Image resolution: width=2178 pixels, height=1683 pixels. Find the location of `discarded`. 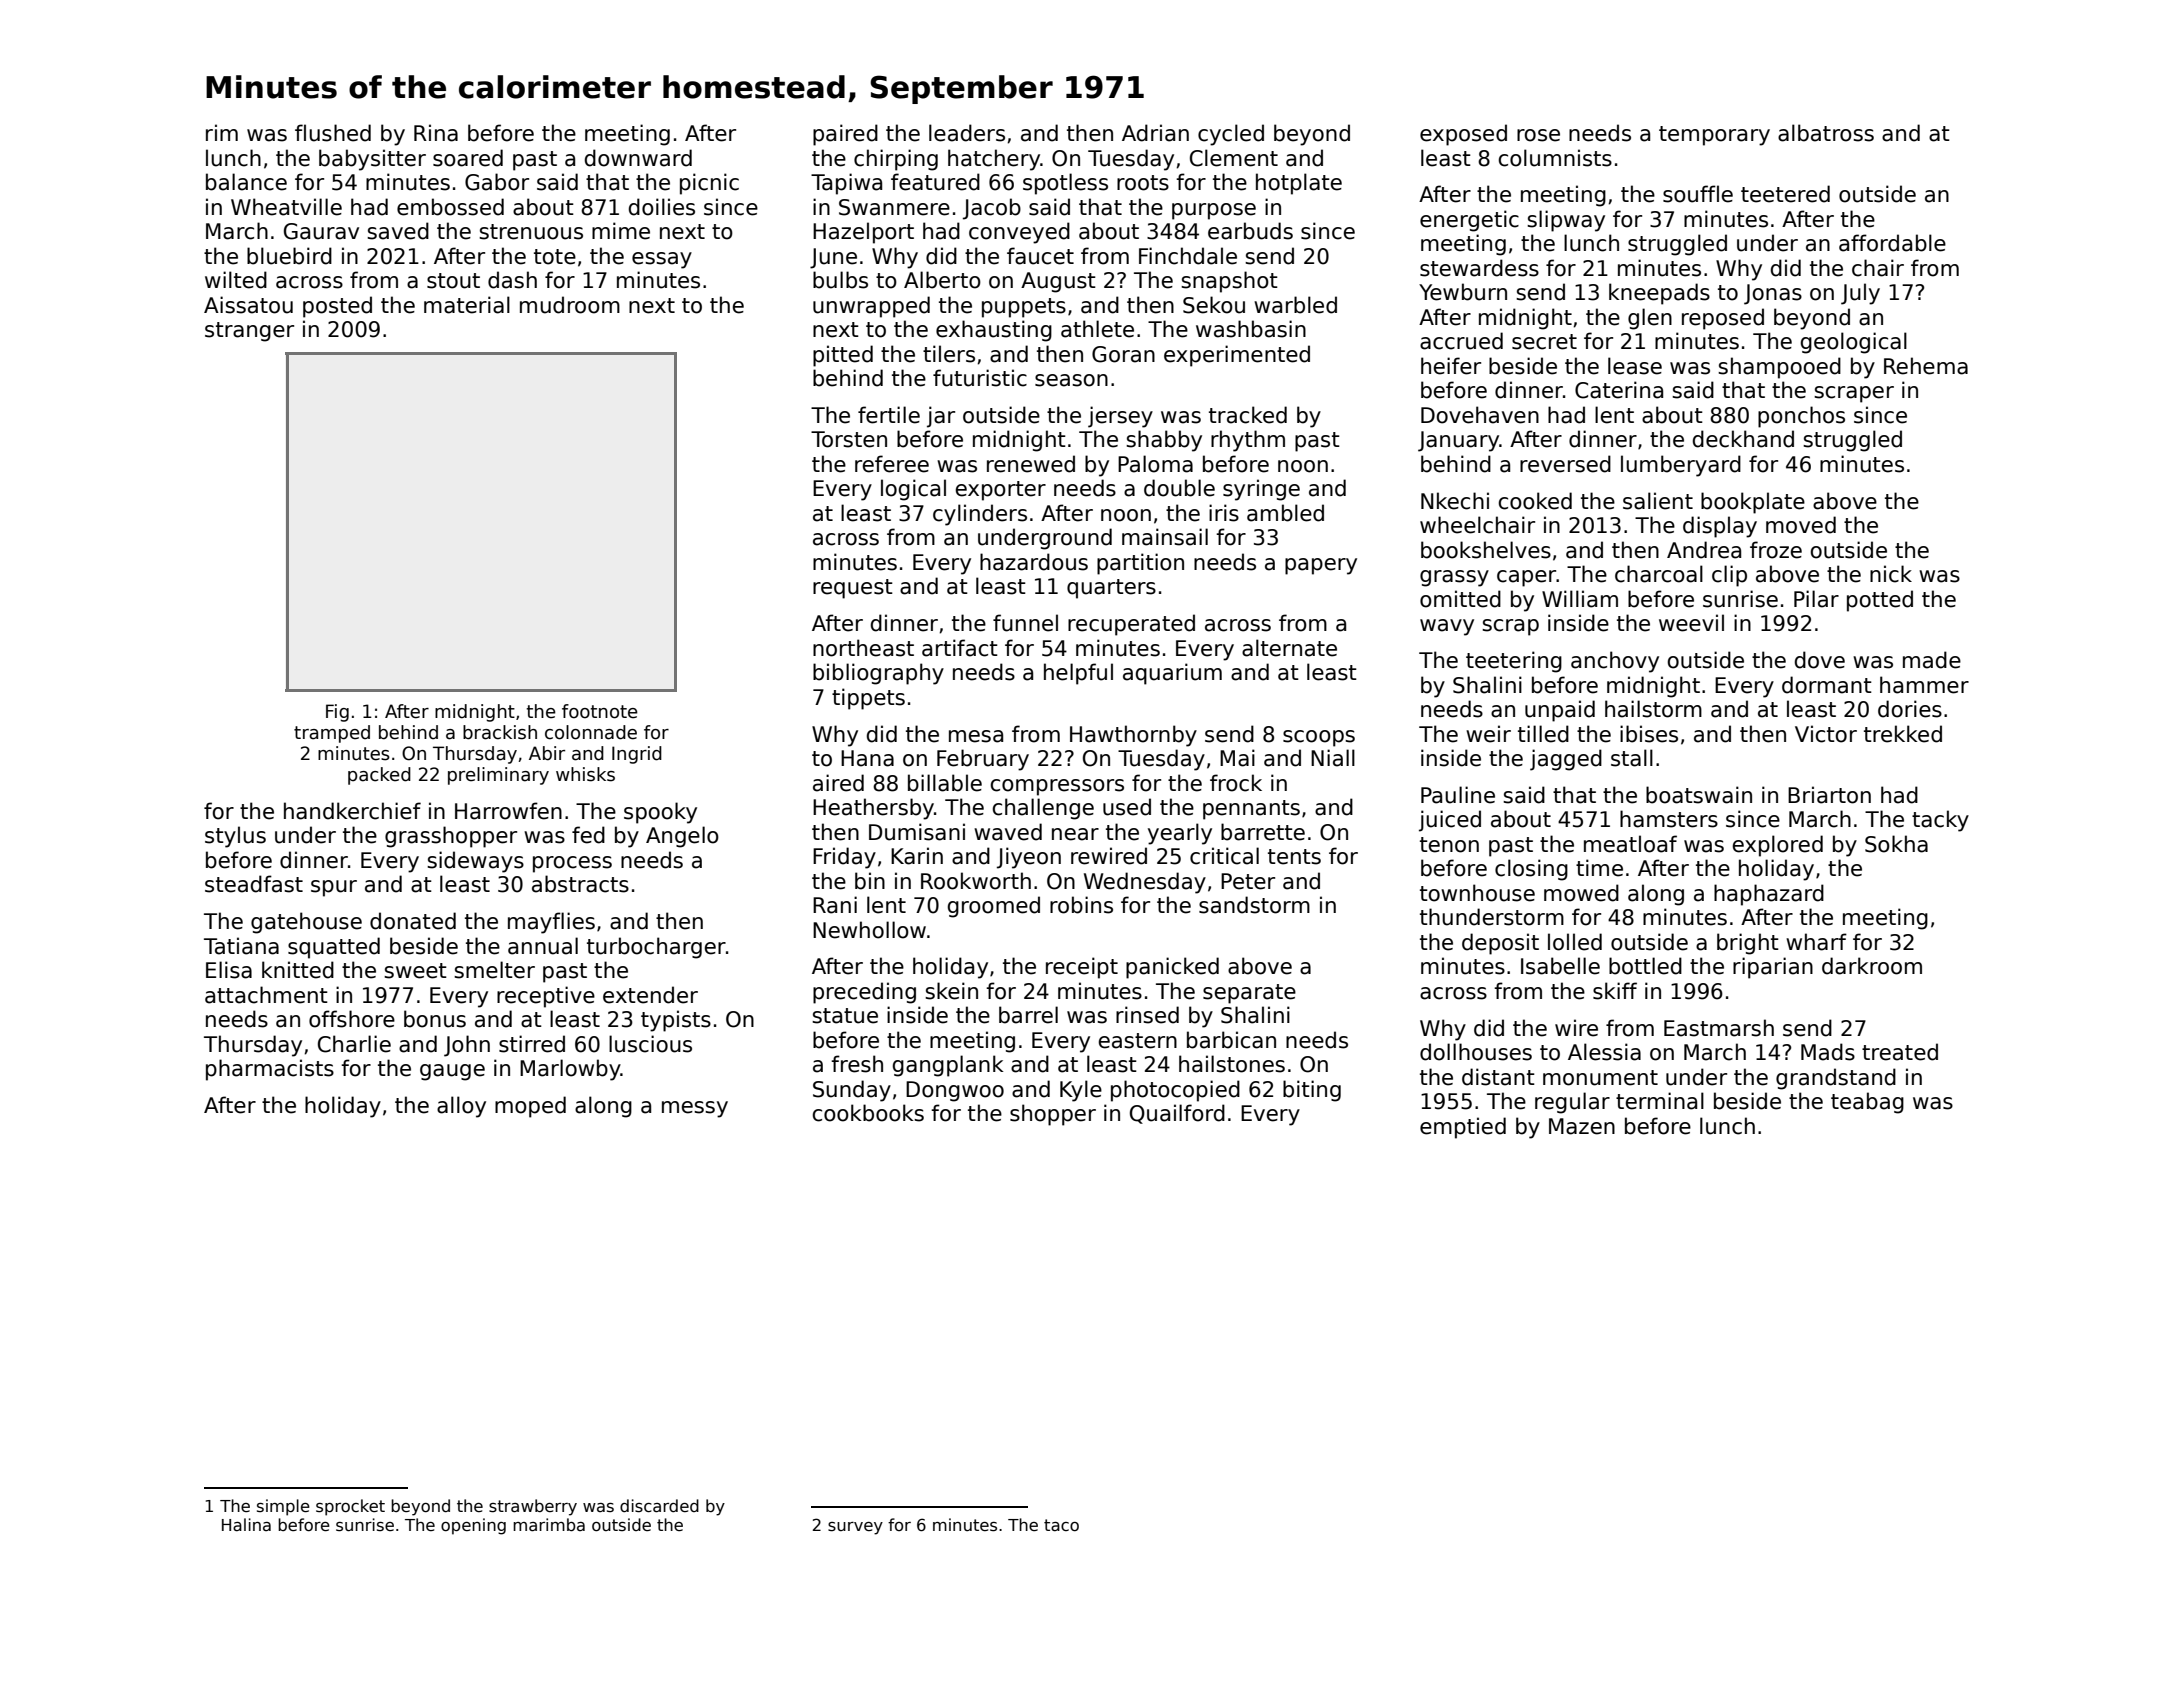

discarded is located at coordinates (659, 1506).
